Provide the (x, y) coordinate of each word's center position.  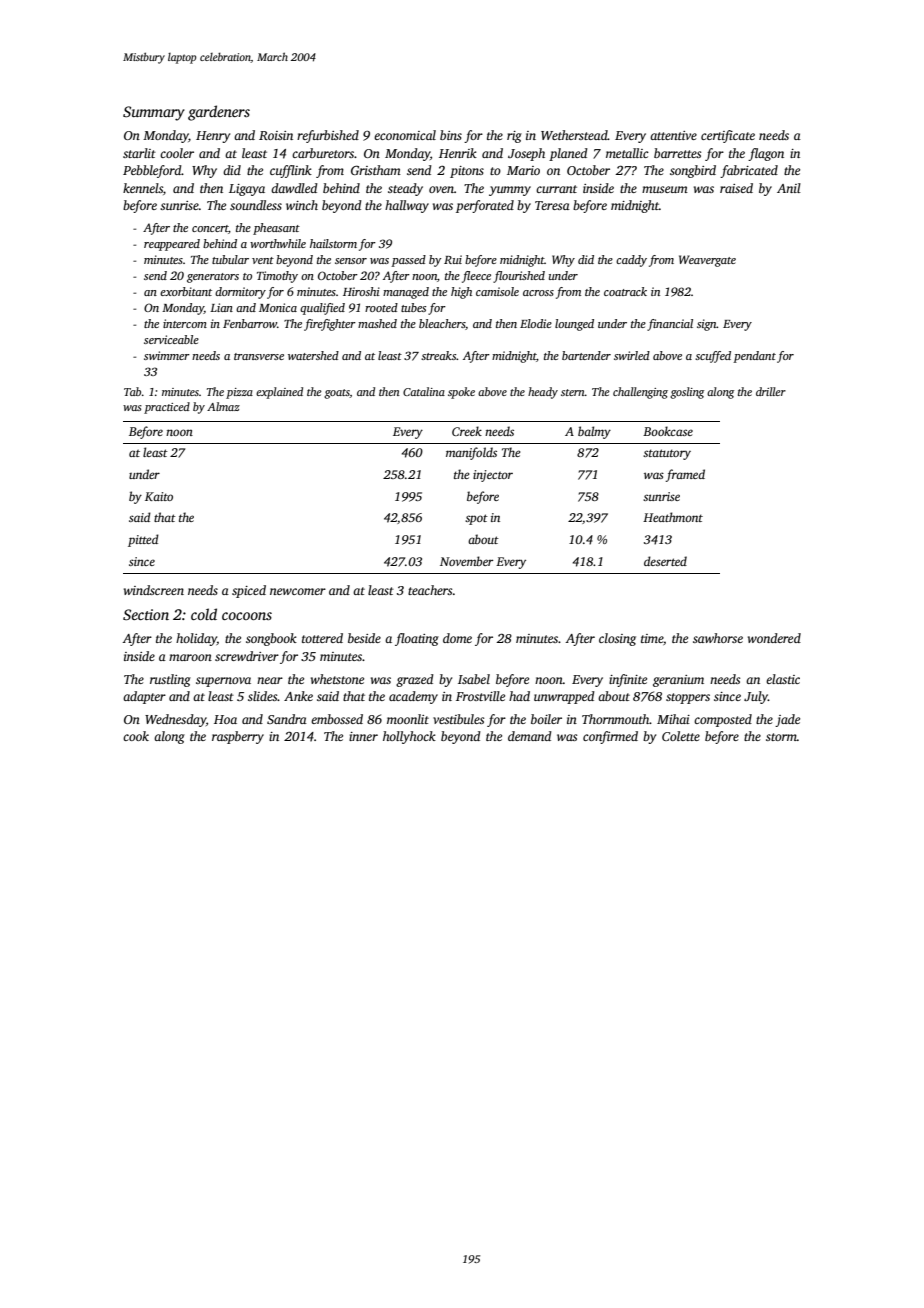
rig (514, 137)
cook (136, 736)
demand (530, 736)
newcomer (298, 591)
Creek (467, 431)
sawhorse (718, 638)
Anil (789, 188)
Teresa (552, 205)
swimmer (167, 355)
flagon (766, 154)
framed (685, 475)
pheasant (276, 229)
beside (364, 638)
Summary (154, 113)
